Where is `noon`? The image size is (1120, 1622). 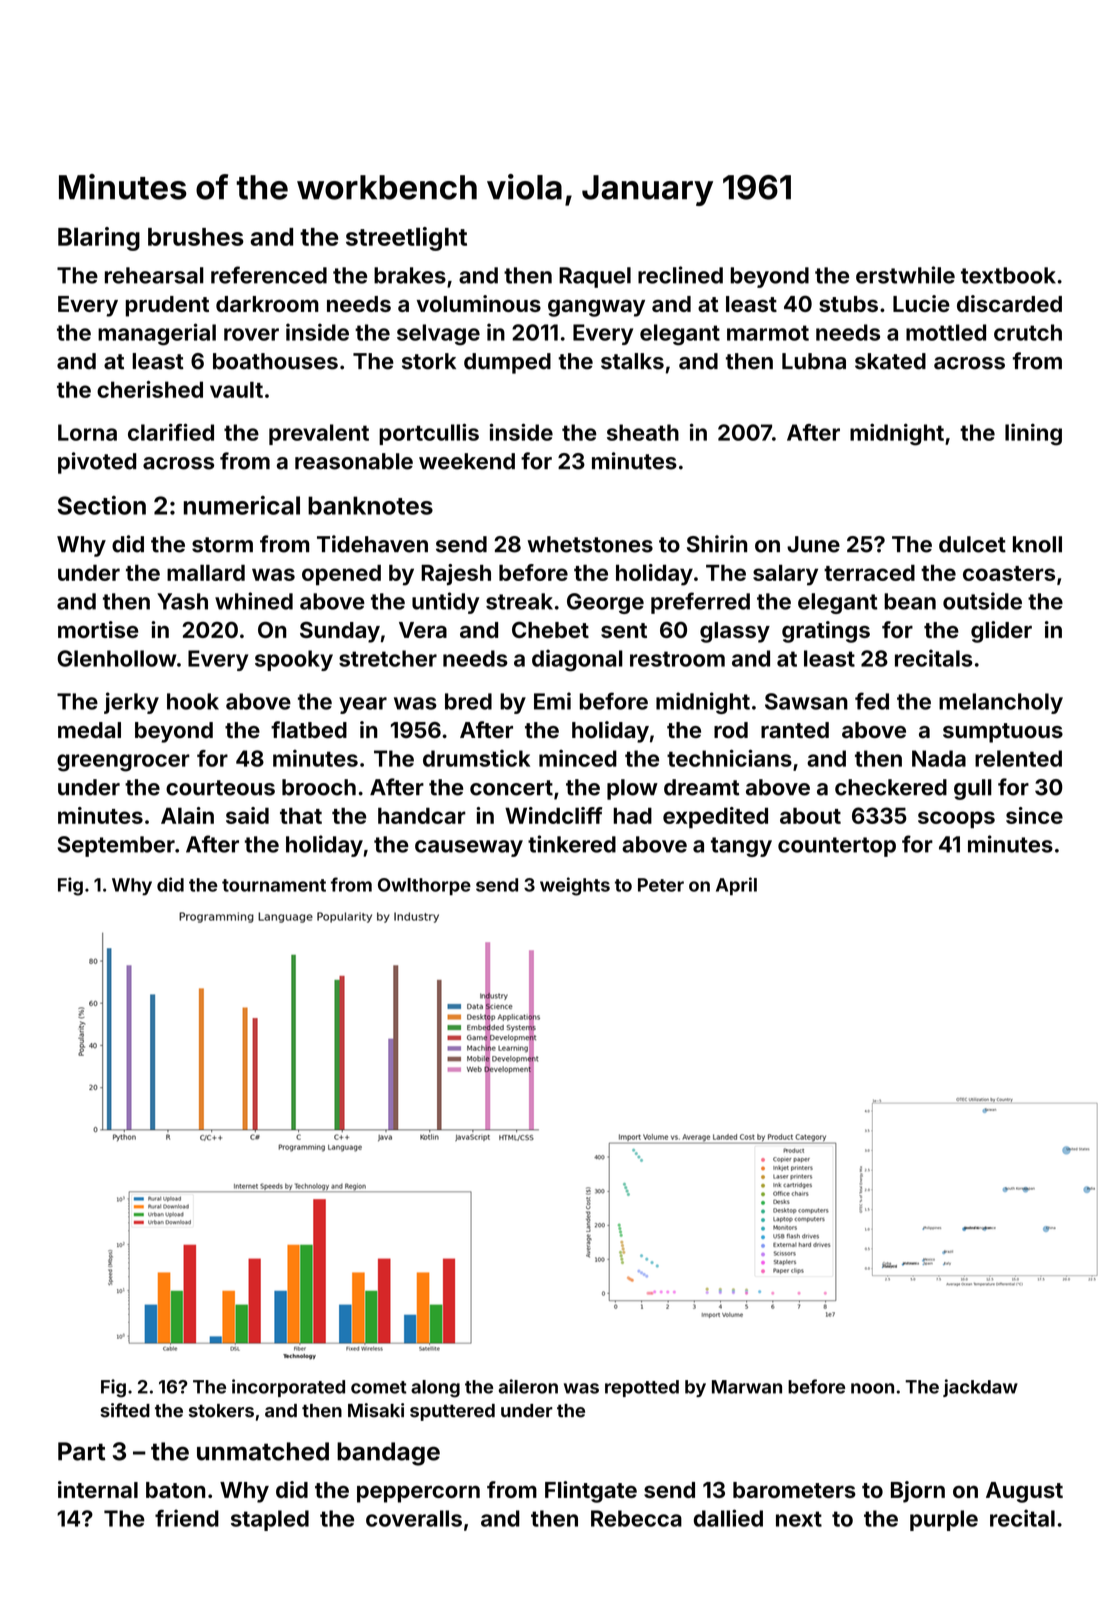
noon is located at coordinates (872, 1388).
